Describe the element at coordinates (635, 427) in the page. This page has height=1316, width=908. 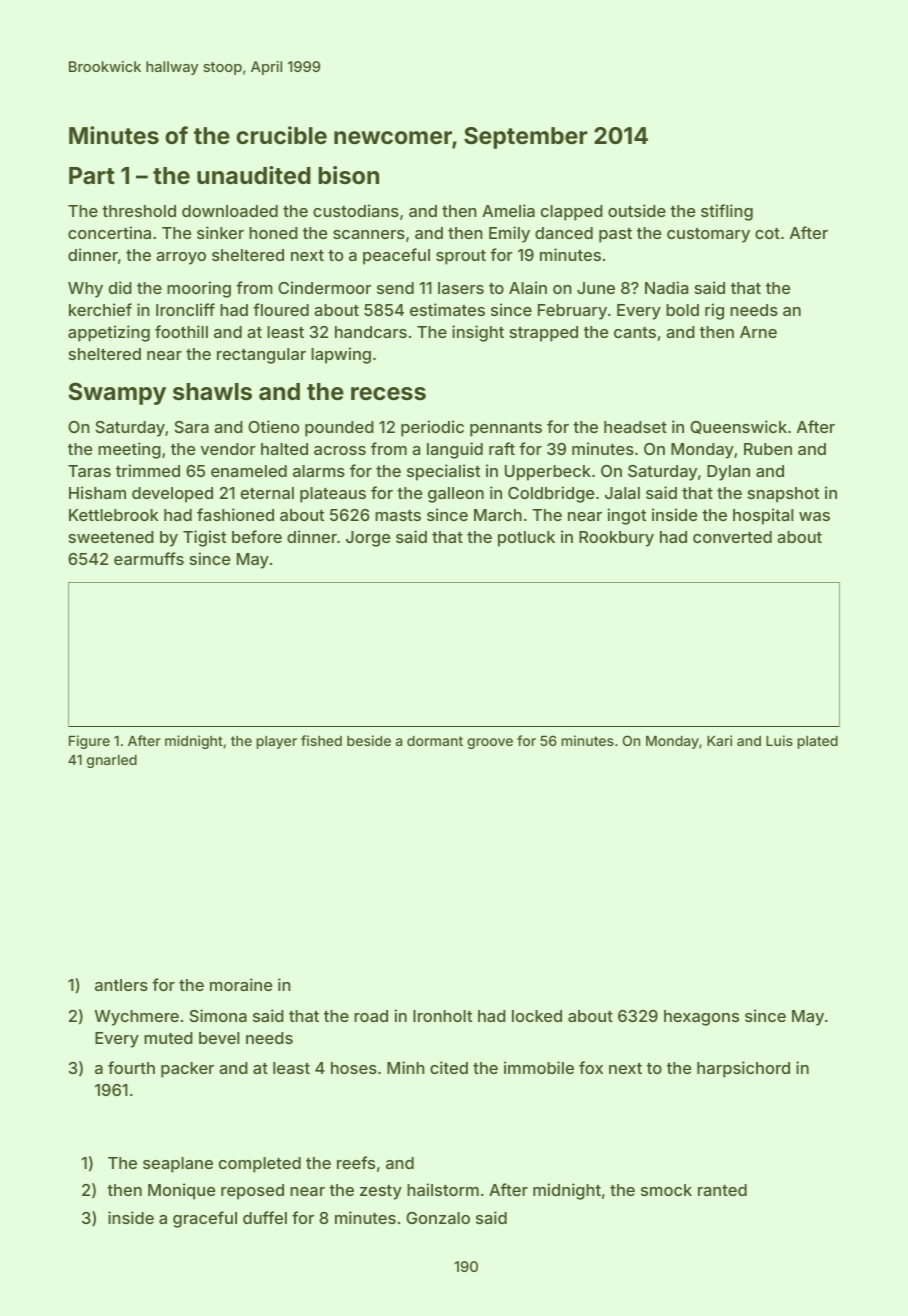
I see `headset` at that location.
